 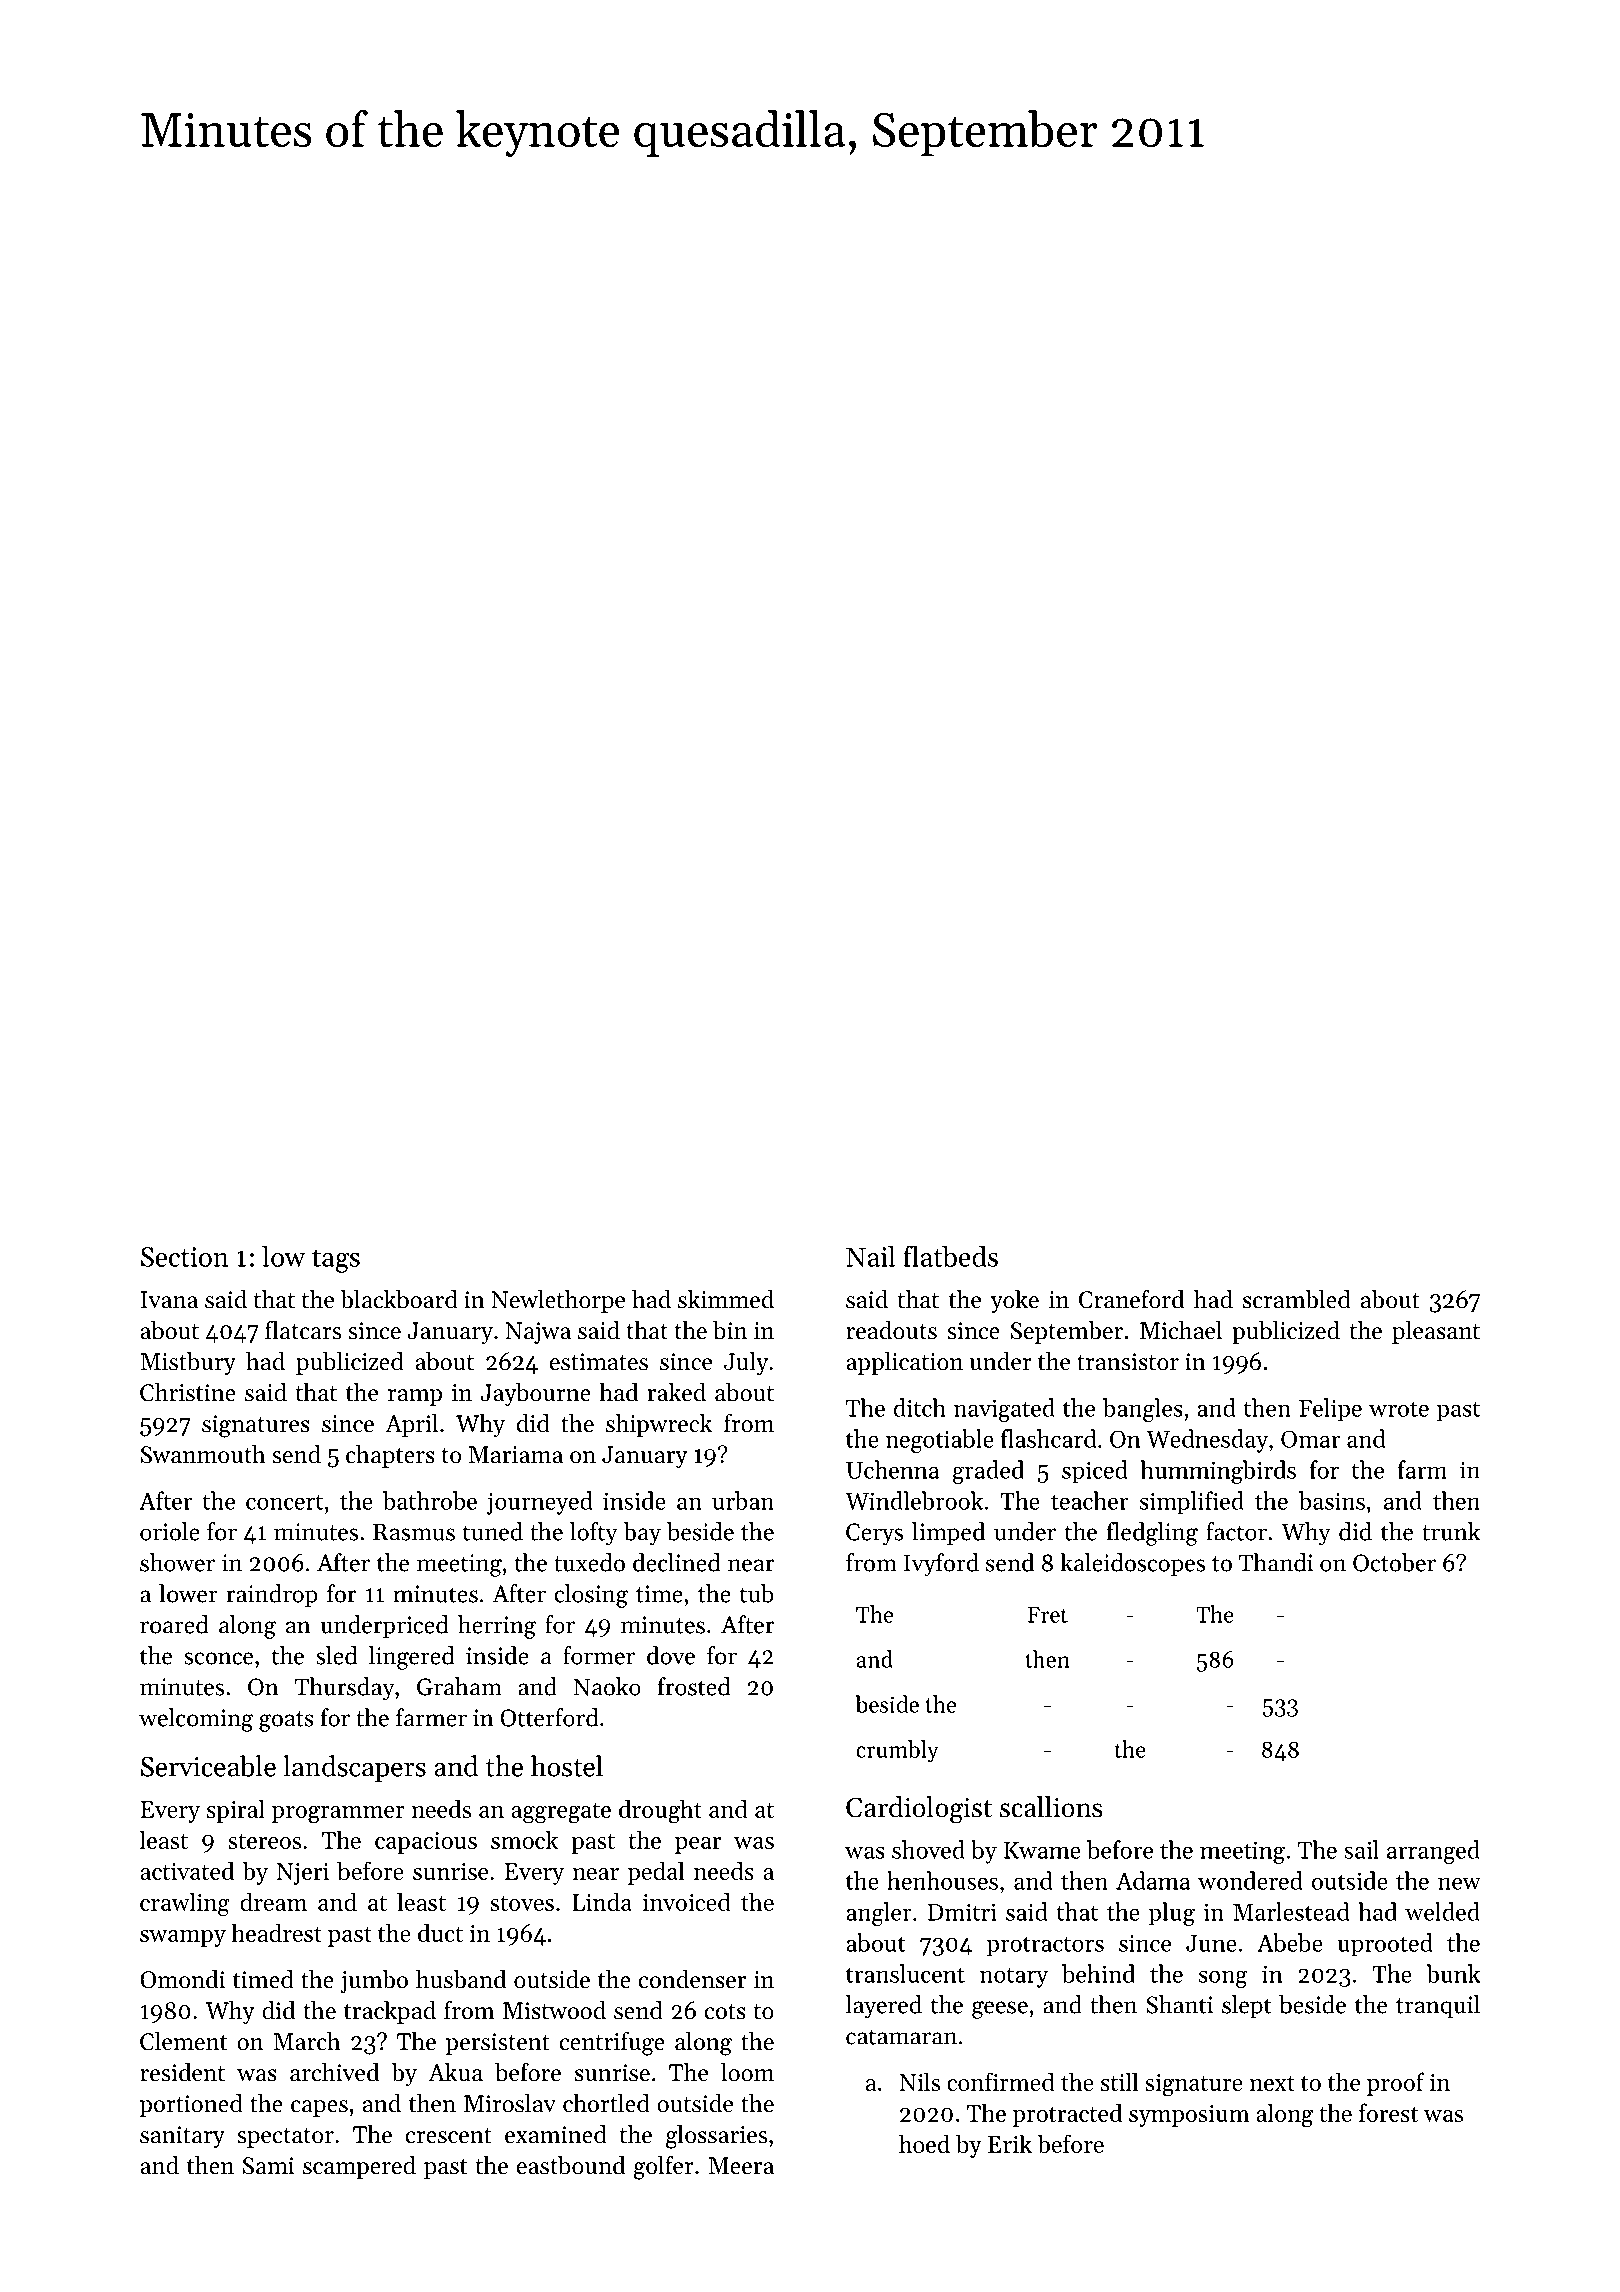 I want to click on former, so click(x=599, y=1655).
